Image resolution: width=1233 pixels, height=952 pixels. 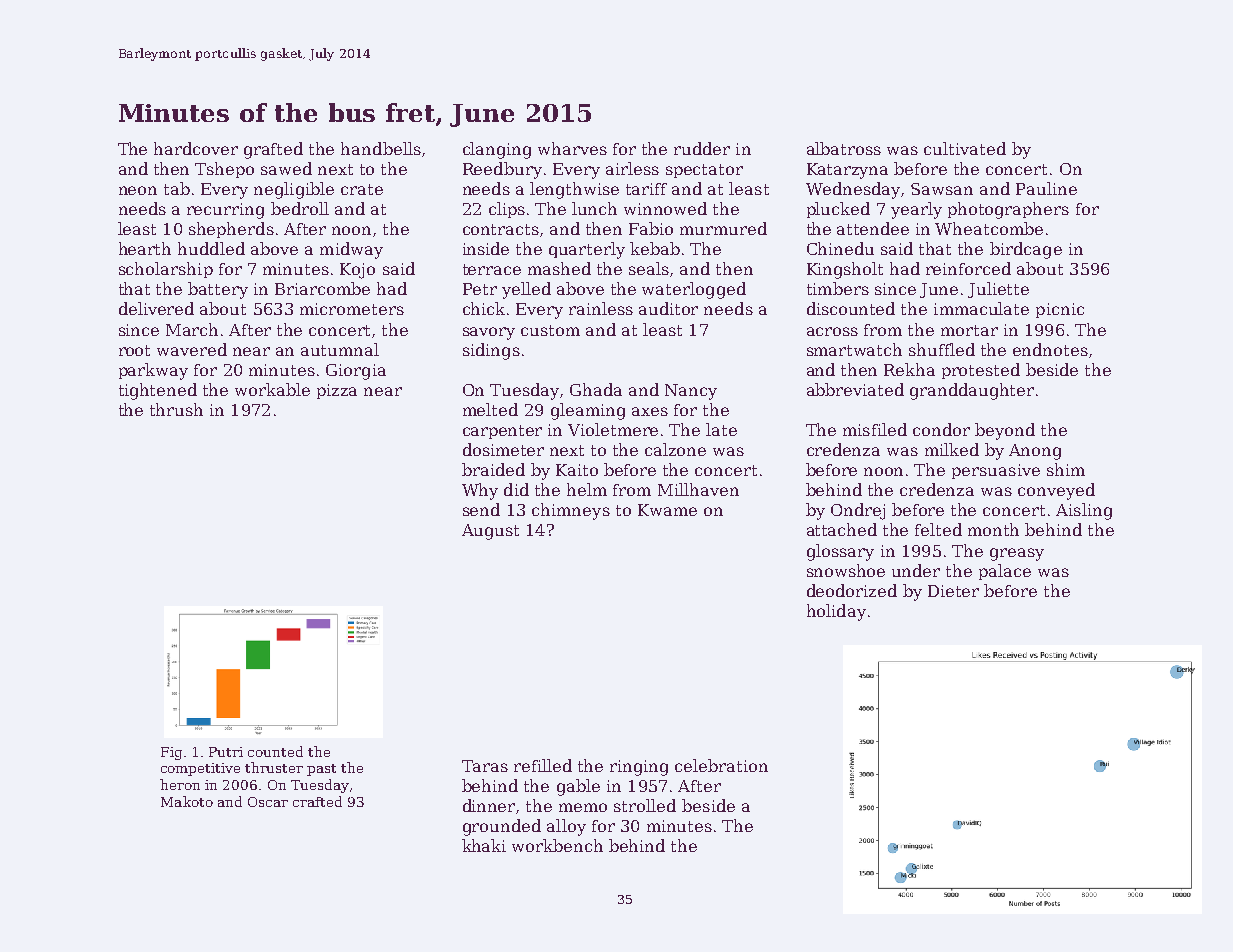 What do you see at coordinates (481, 509) in the screenshot?
I see `send` at bounding box center [481, 509].
